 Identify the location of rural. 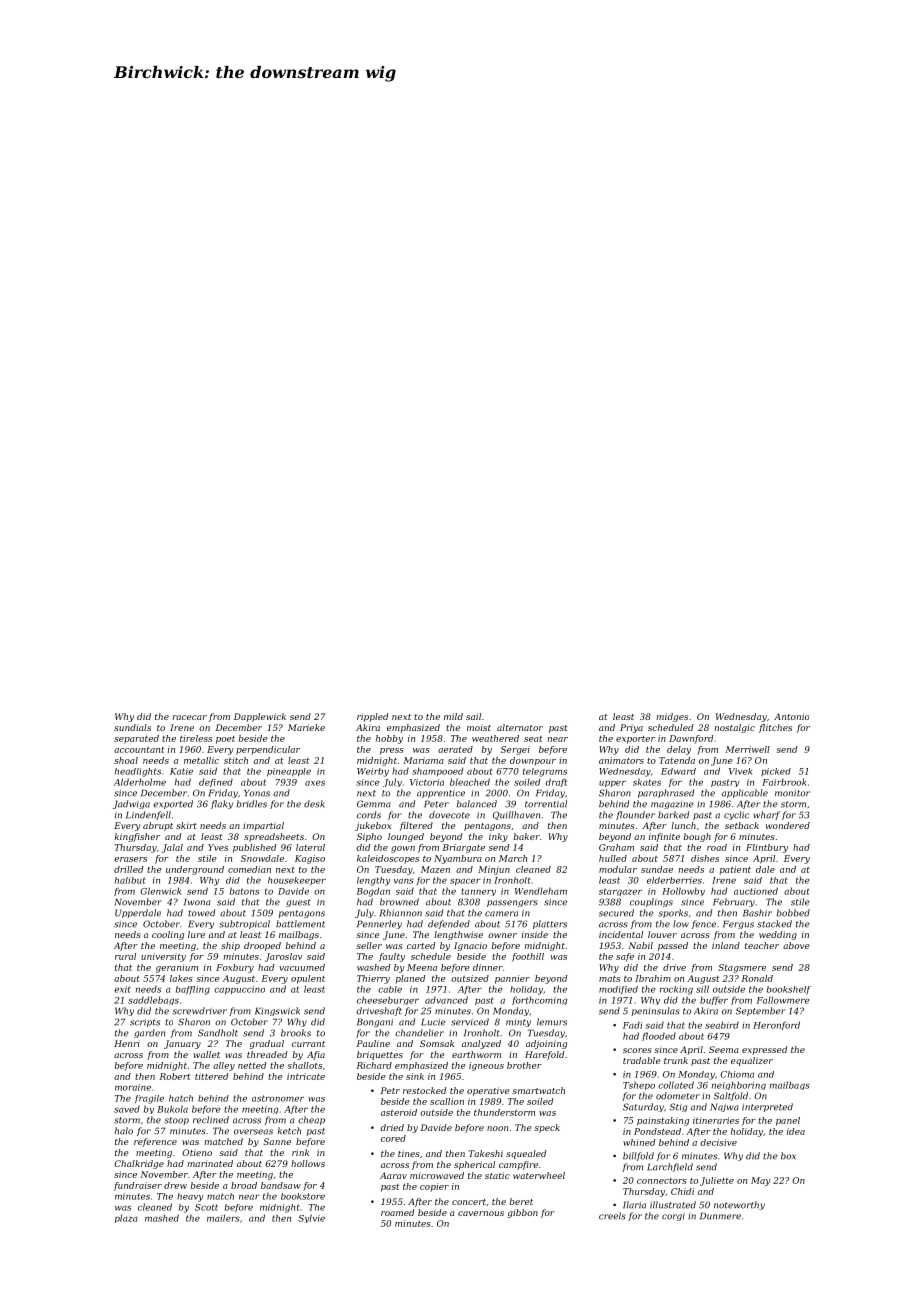
(125, 956).
